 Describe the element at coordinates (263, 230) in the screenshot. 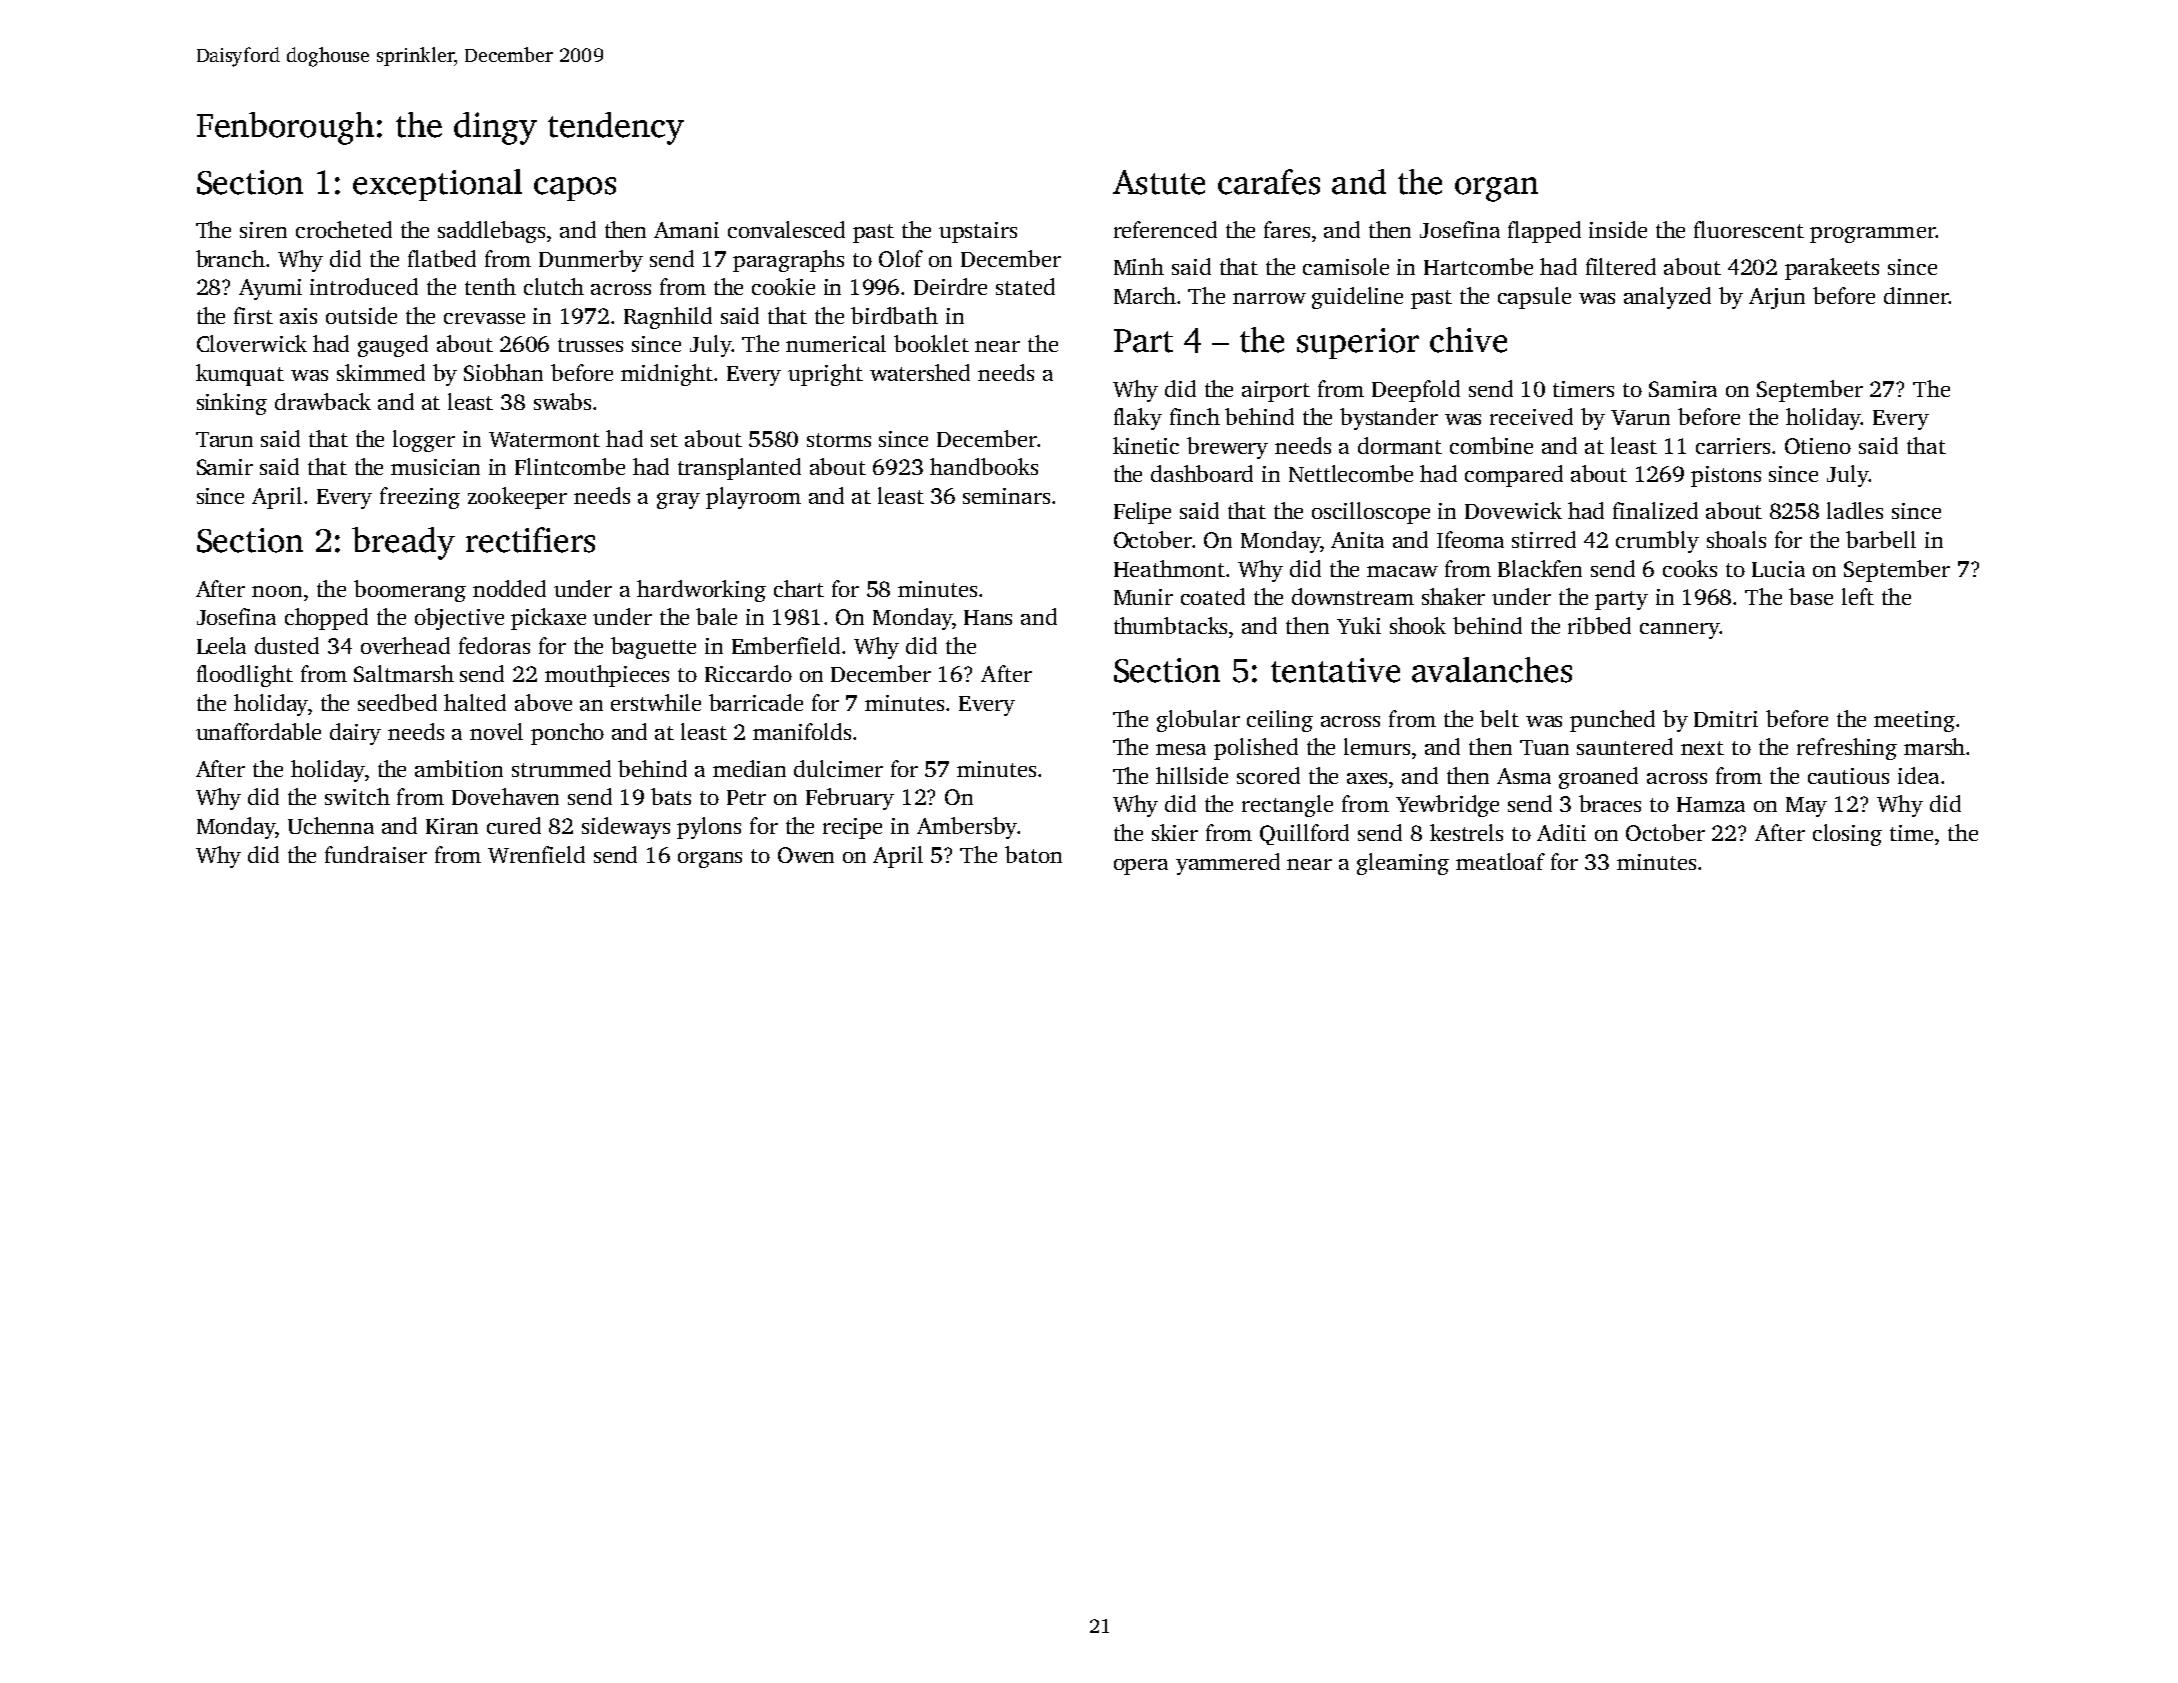

I see `siren` at that location.
